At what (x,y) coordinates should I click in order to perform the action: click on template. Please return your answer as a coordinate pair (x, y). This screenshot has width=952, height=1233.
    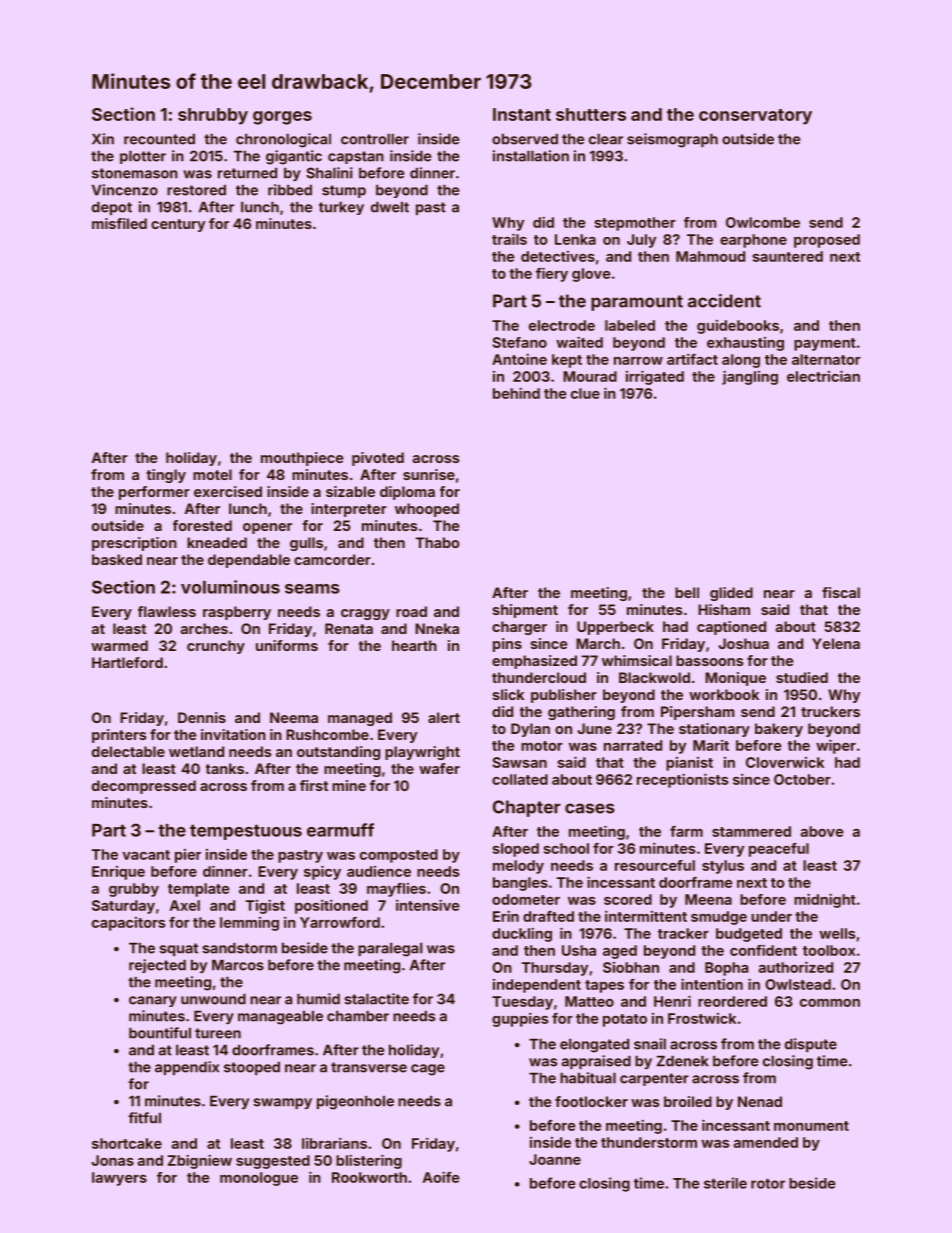
    Looking at the image, I should click on (199, 890).
